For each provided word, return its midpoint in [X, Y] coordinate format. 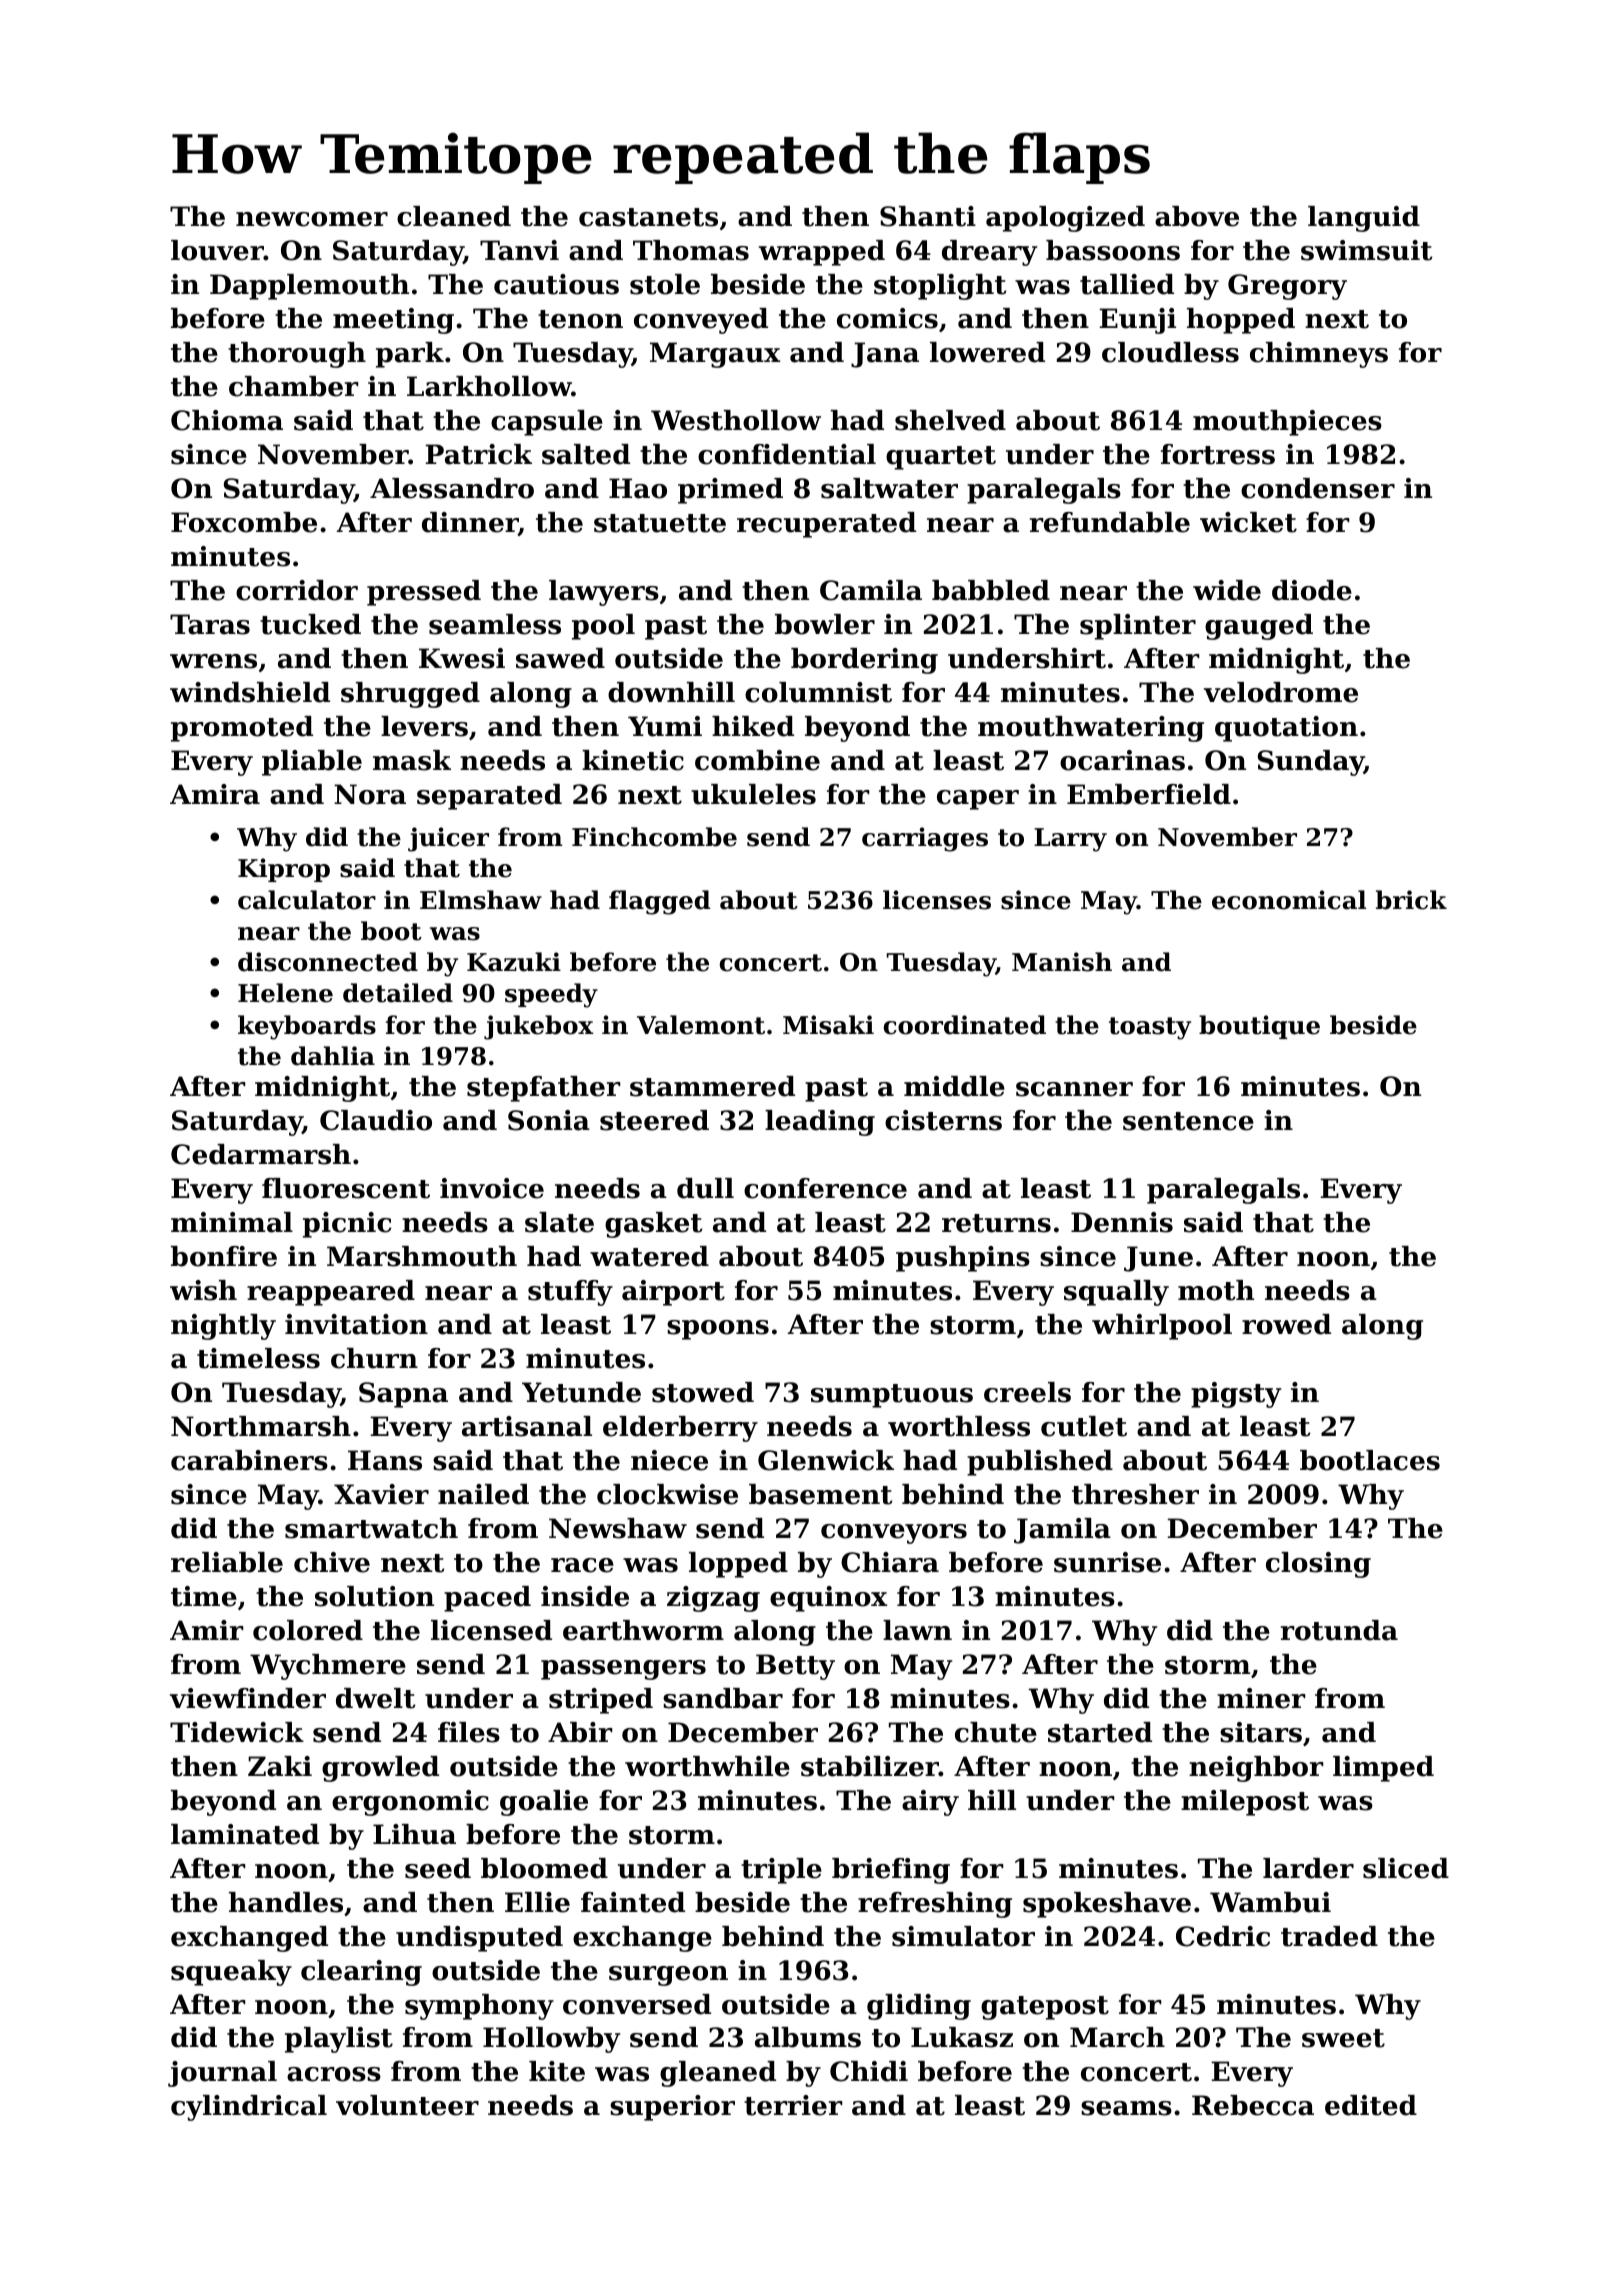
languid [1364, 219]
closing [1318, 1565]
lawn [917, 1630]
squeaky [231, 1973]
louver [217, 250]
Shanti [928, 216]
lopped [738, 1565]
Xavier [381, 1494]
